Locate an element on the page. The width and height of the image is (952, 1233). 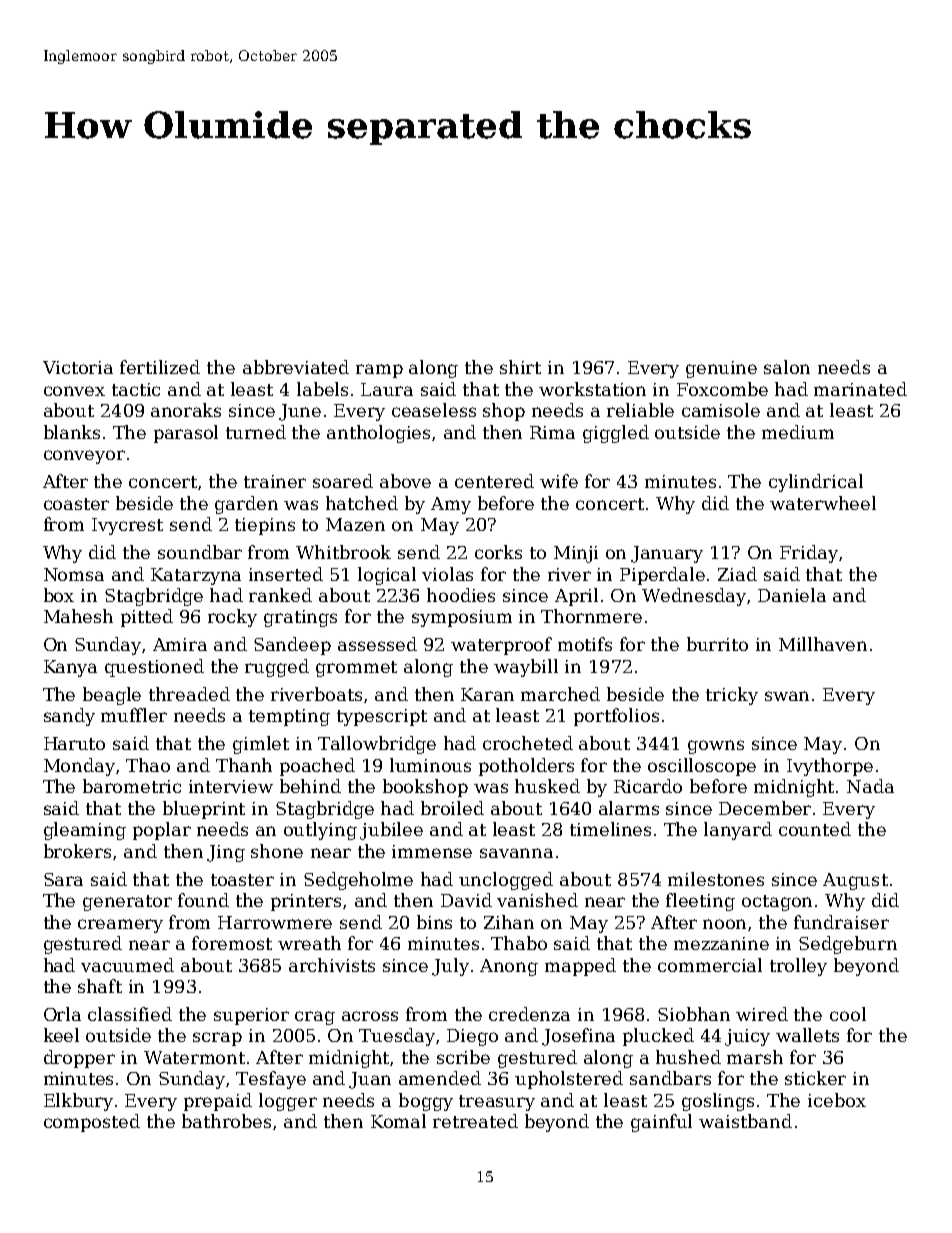
Daniela is located at coordinates (792, 595).
